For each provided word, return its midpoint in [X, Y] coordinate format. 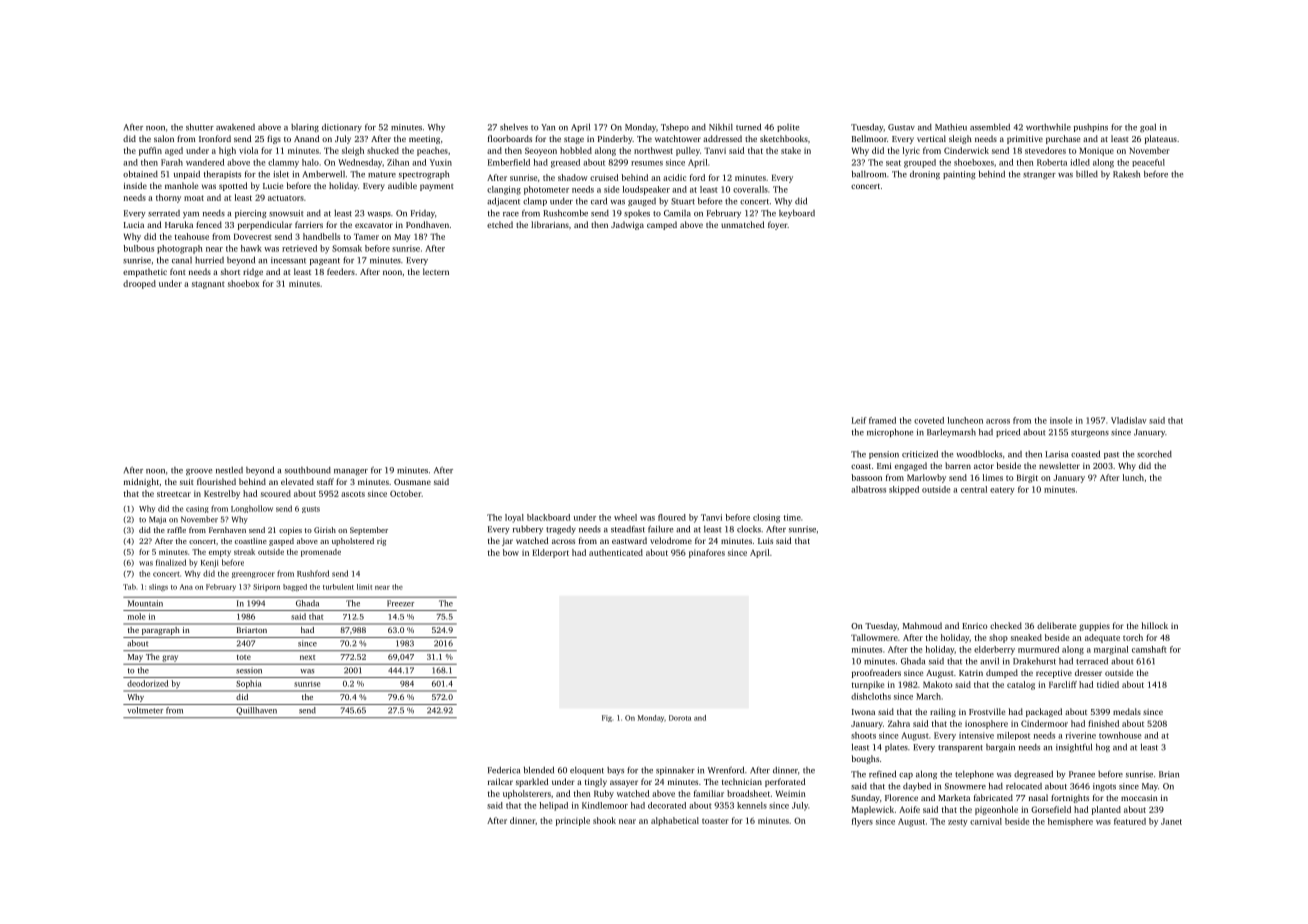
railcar [500, 781]
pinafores [707, 553]
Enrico [974, 626]
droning [925, 175]
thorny [168, 198]
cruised [604, 177]
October [405, 493]
